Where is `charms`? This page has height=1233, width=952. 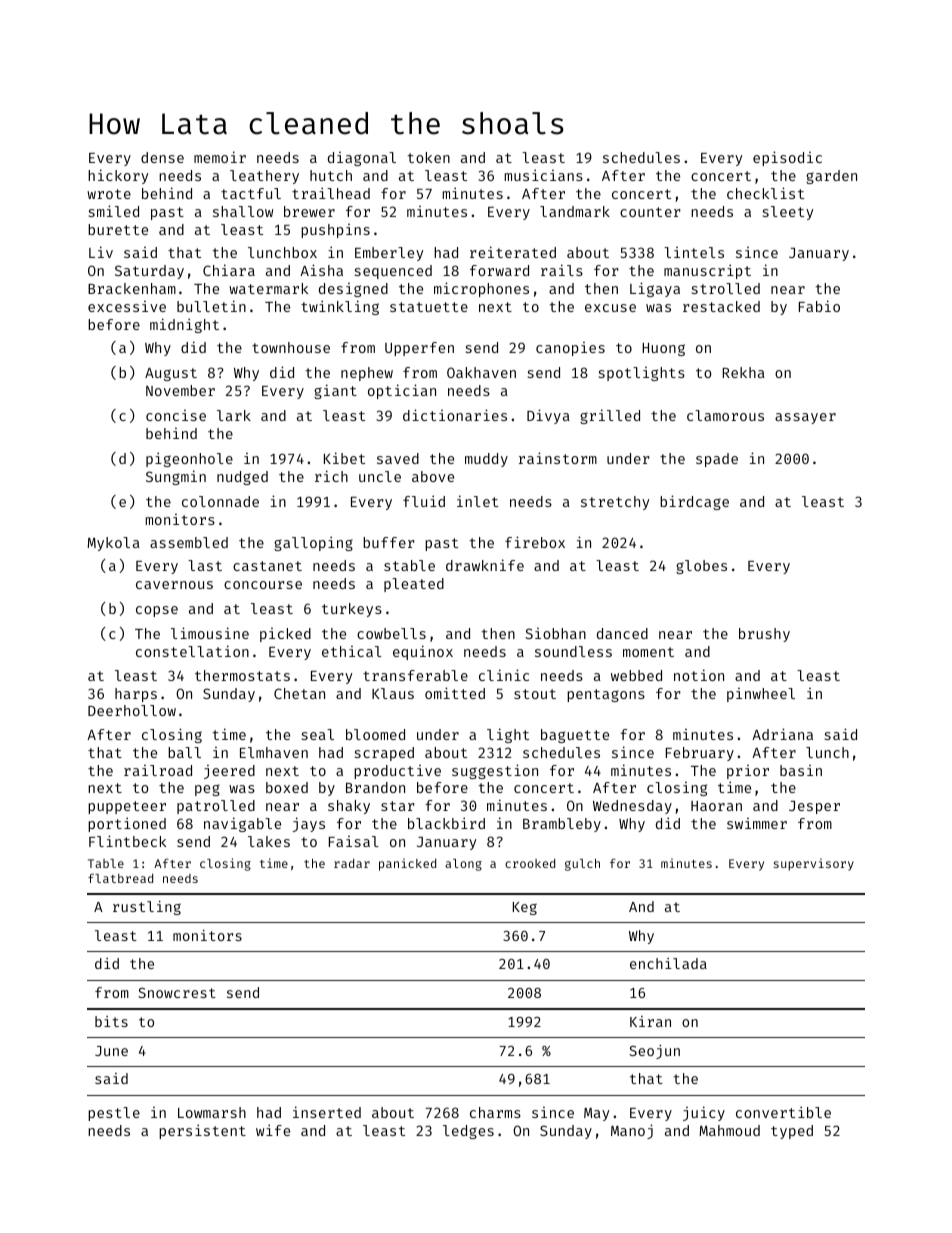 charms is located at coordinates (495, 1112).
